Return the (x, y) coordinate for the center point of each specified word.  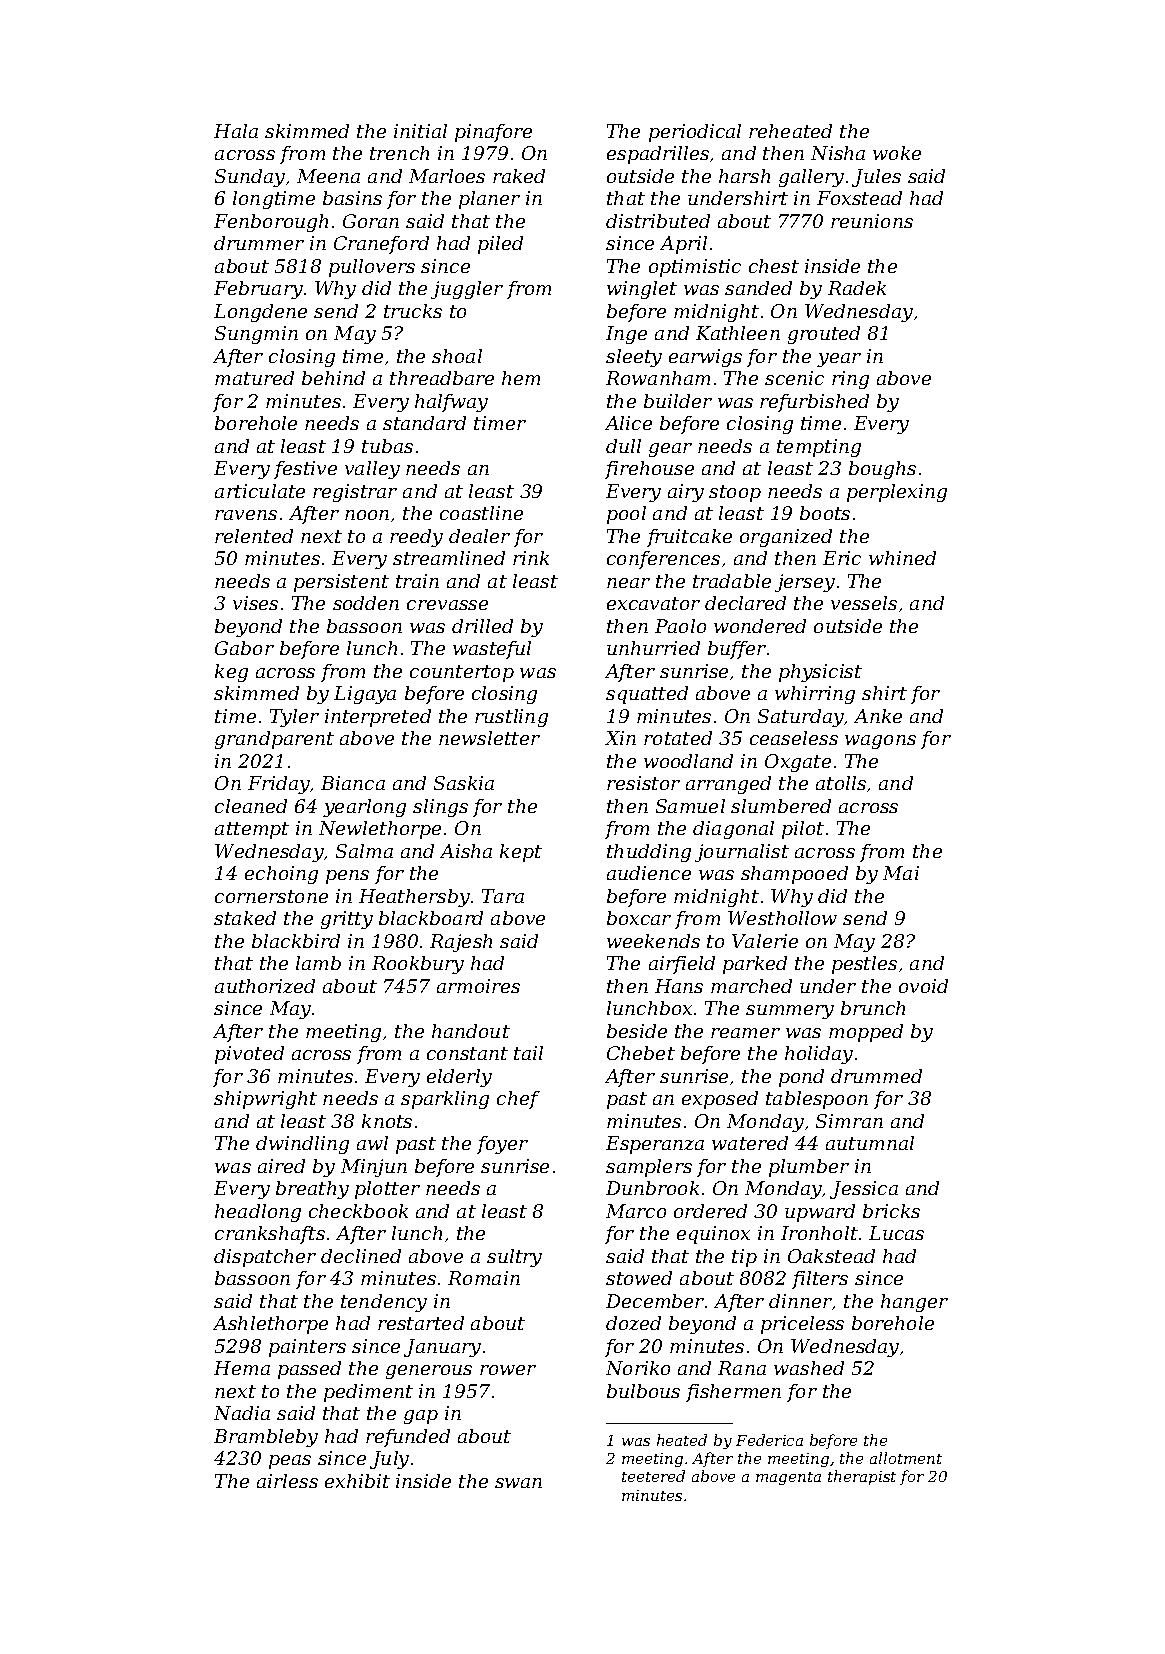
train (417, 581)
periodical (695, 133)
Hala (236, 131)
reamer (745, 1033)
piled (500, 245)
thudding (649, 853)
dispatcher (265, 1258)
